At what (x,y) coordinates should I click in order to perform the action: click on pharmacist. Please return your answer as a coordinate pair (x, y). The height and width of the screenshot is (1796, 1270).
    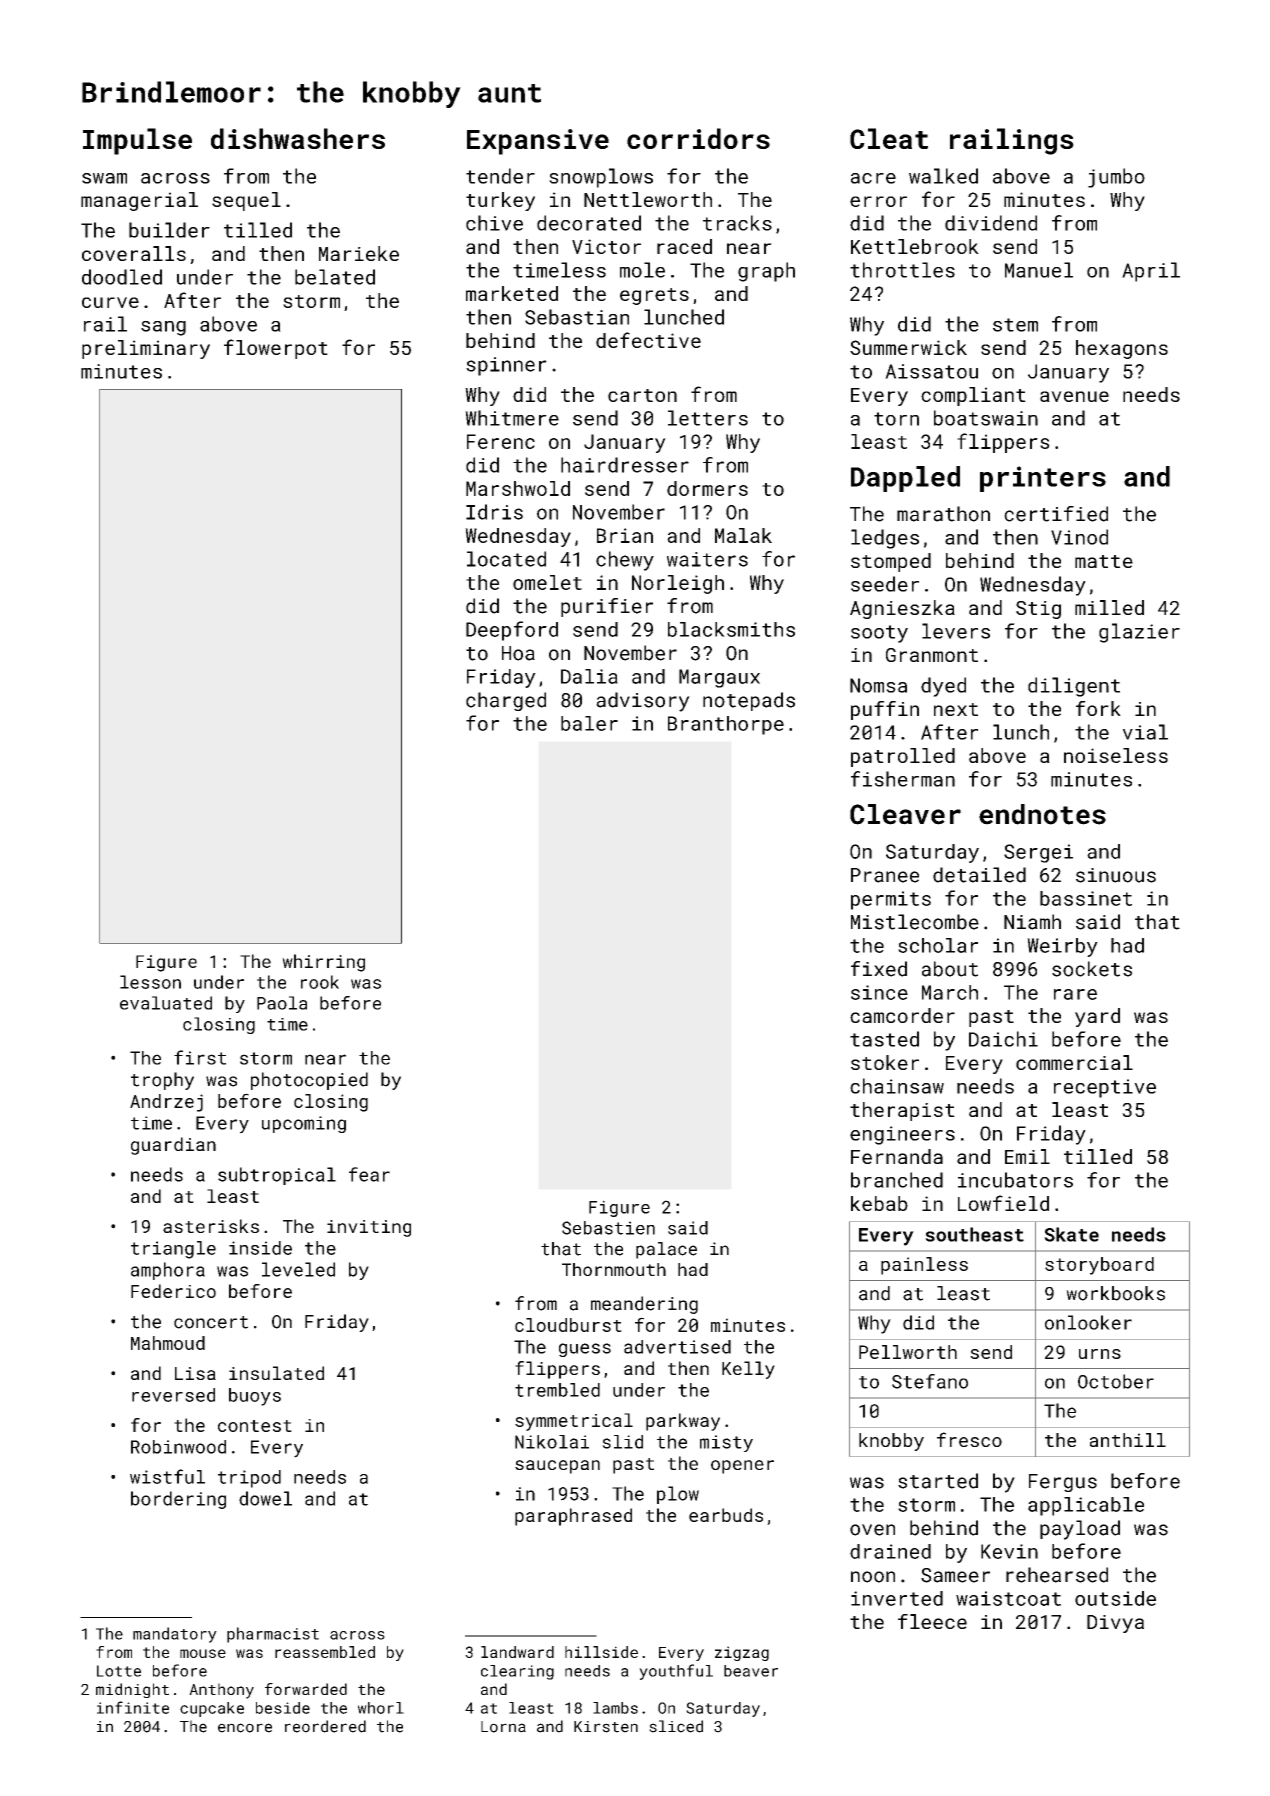
    Looking at the image, I should click on (273, 1635).
